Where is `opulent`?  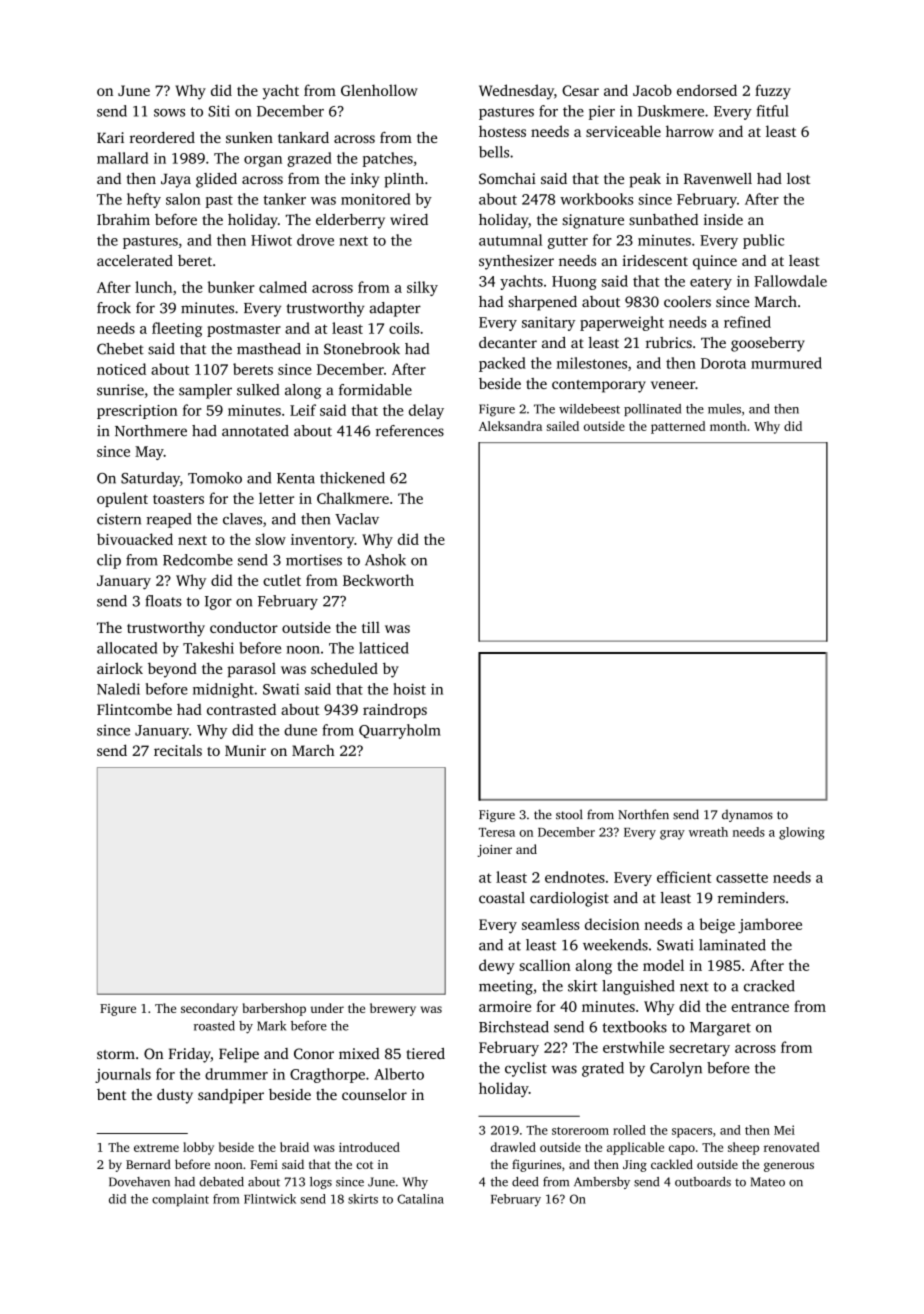
opulent is located at coordinates (122, 499).
